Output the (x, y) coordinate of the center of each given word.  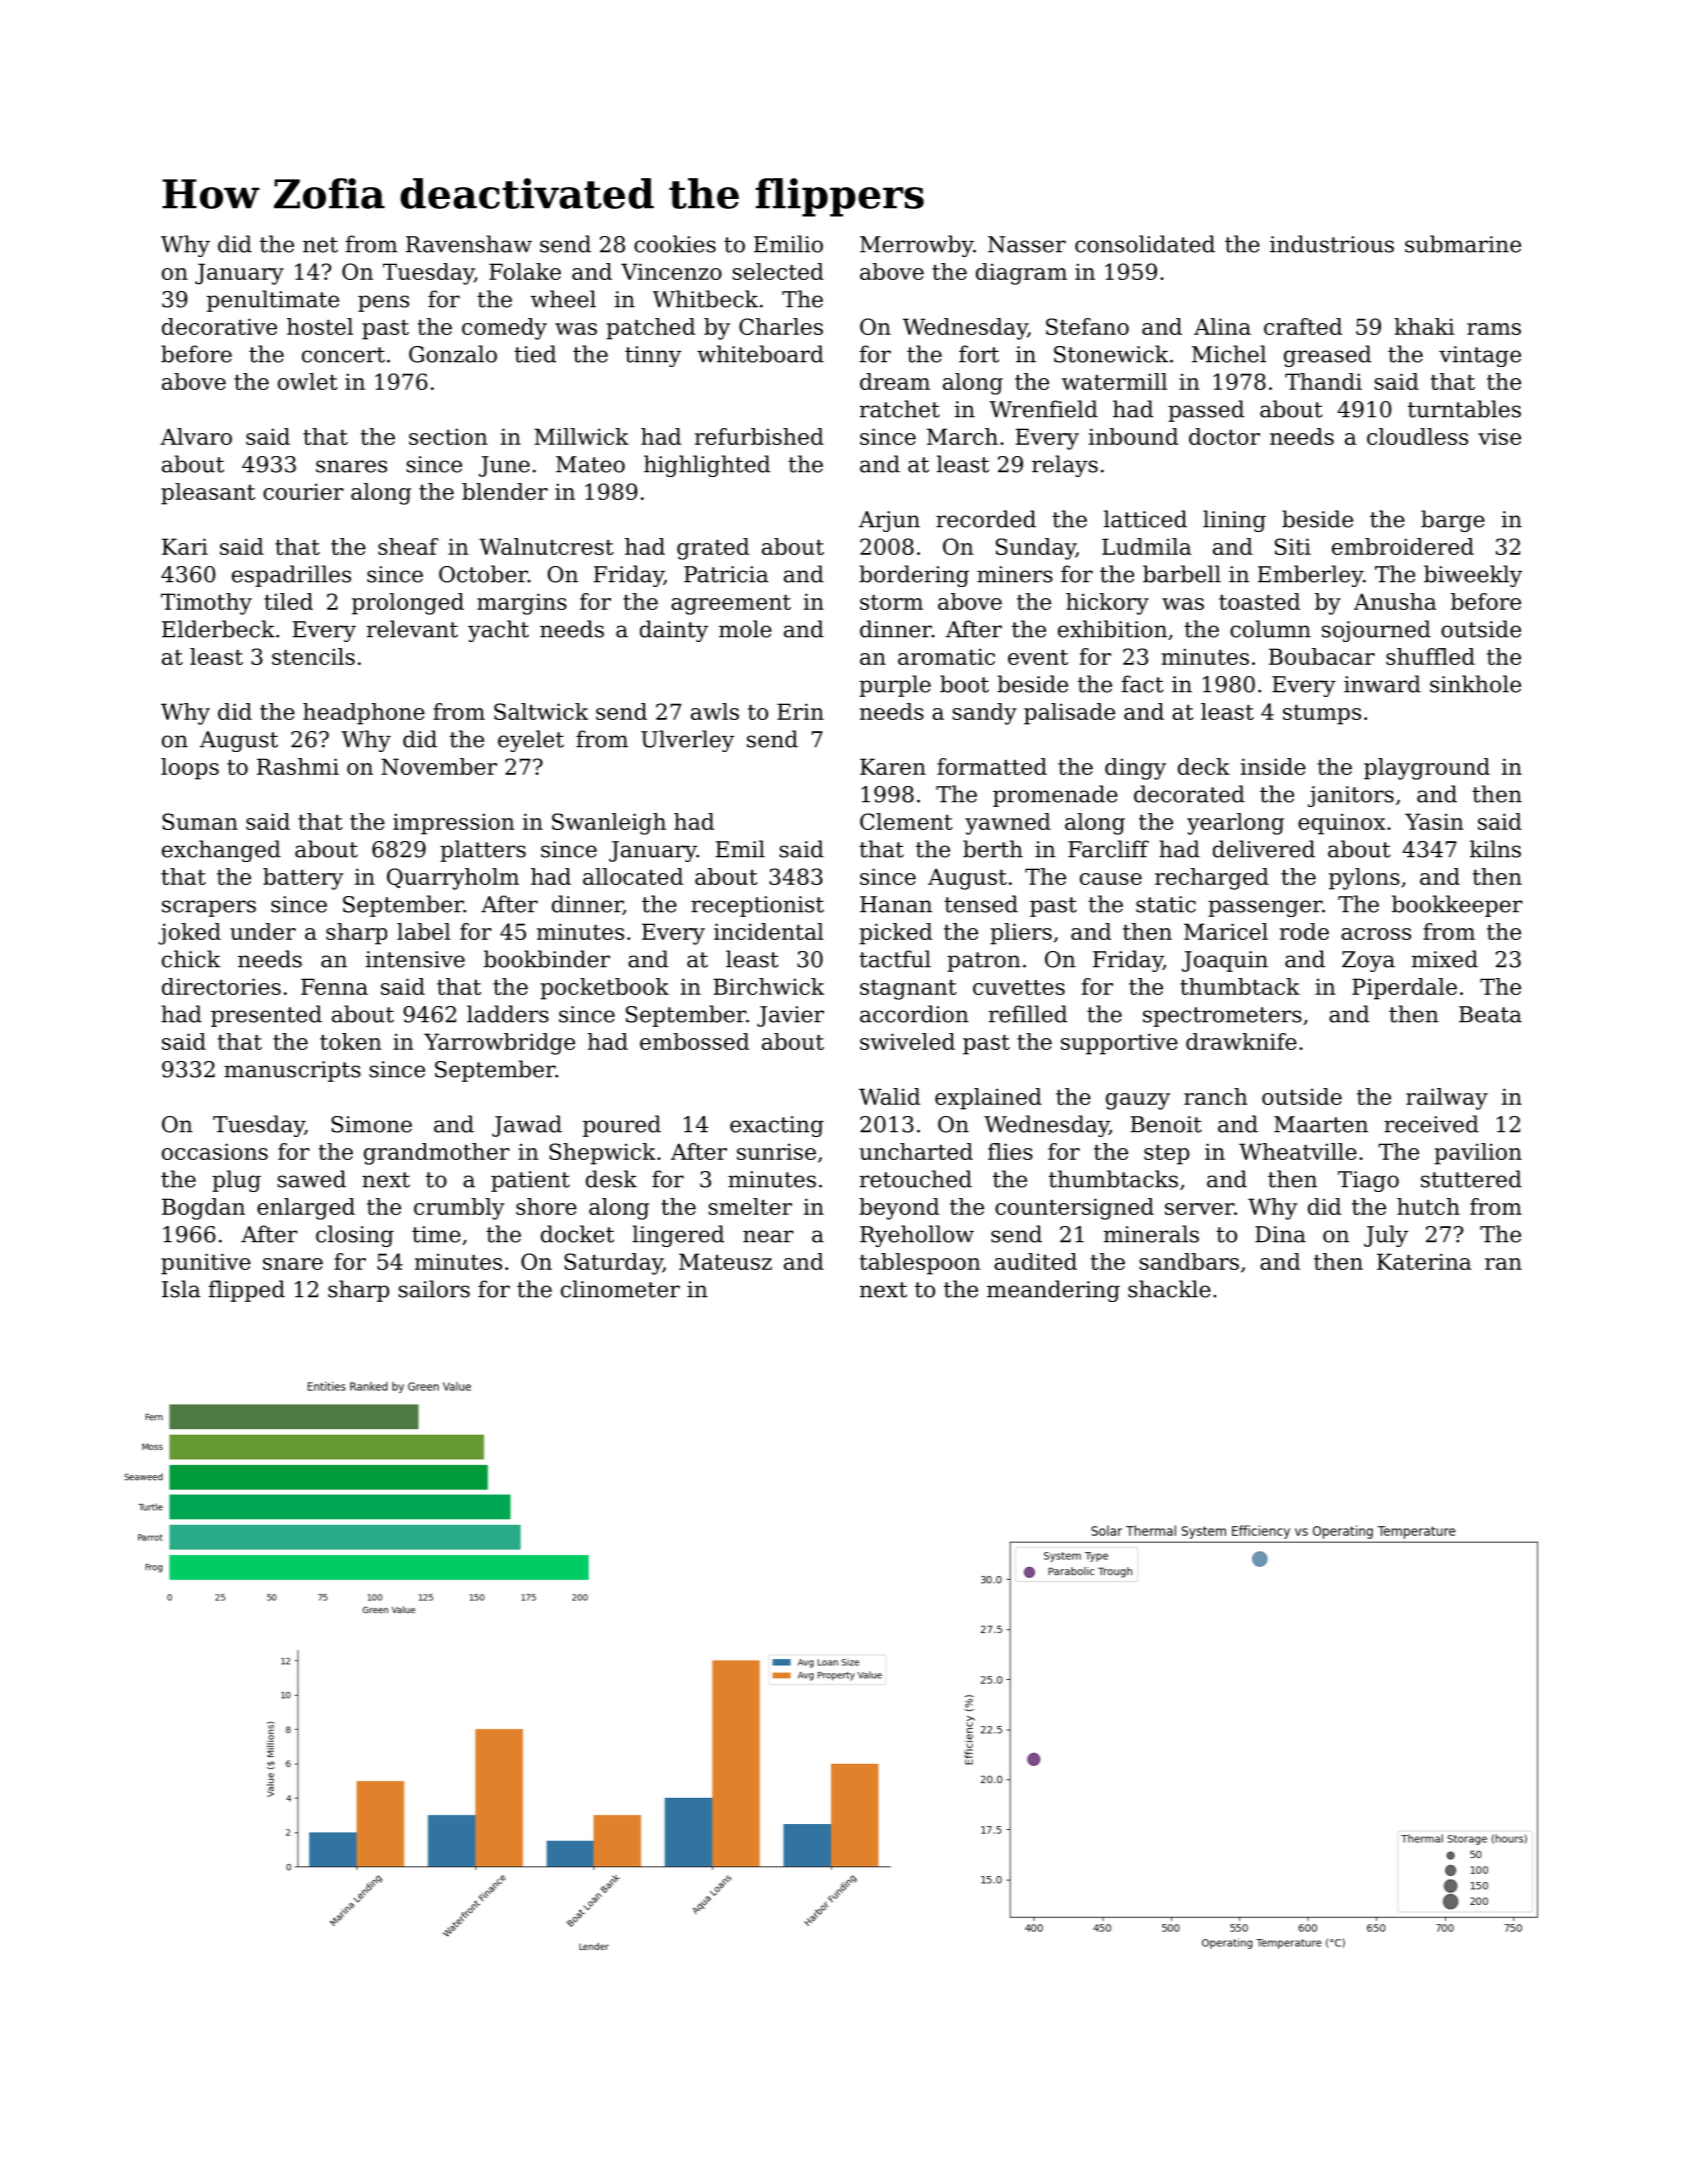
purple (895, 686)
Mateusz (725, 1261)
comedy (504, 329)
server (1199, 1209)
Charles (781, 326)
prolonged (408, 604)
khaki (1424, 326)
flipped (247, 1291)
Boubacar (1322, 656)
